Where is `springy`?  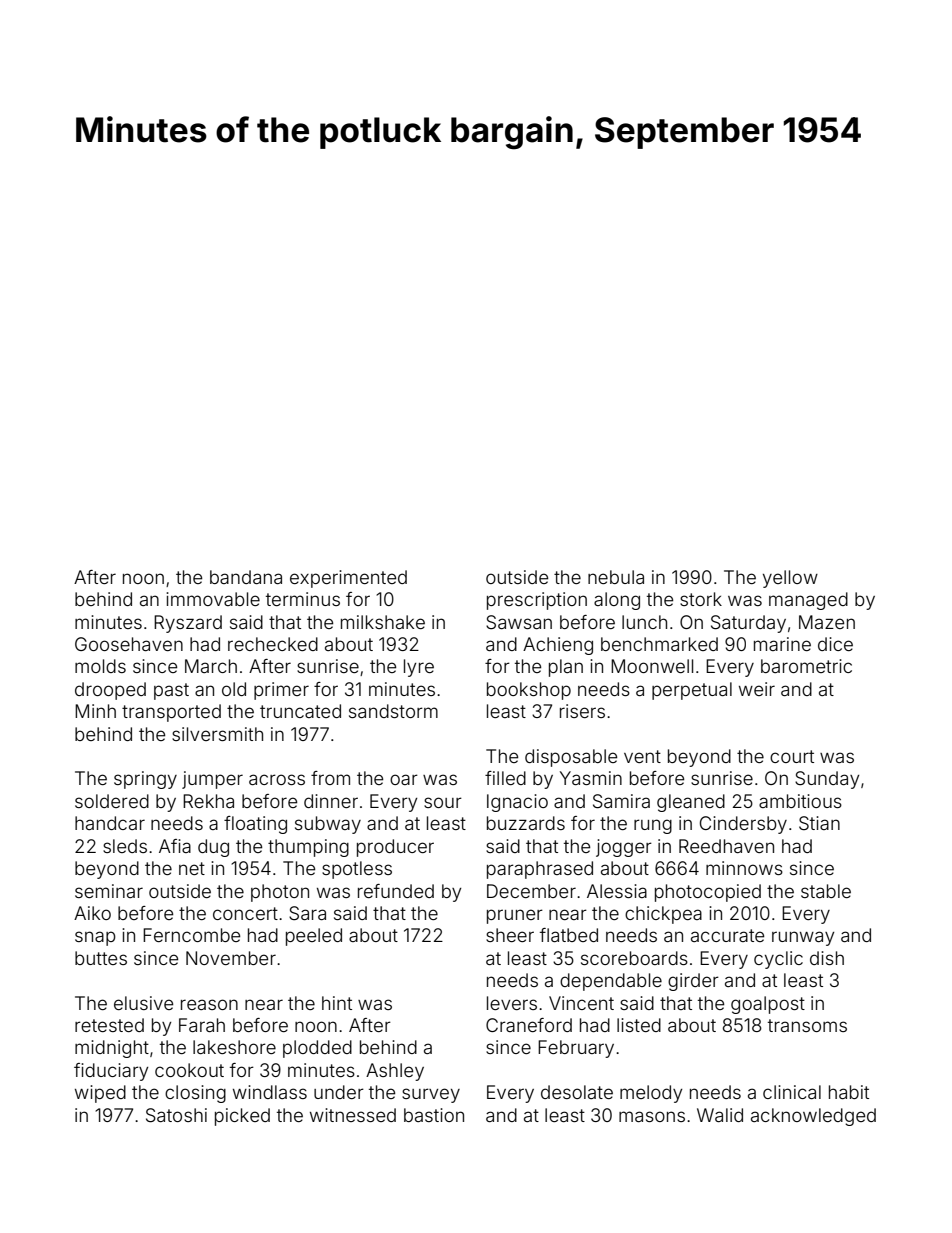 springy is located at coordinates (145, 780).
